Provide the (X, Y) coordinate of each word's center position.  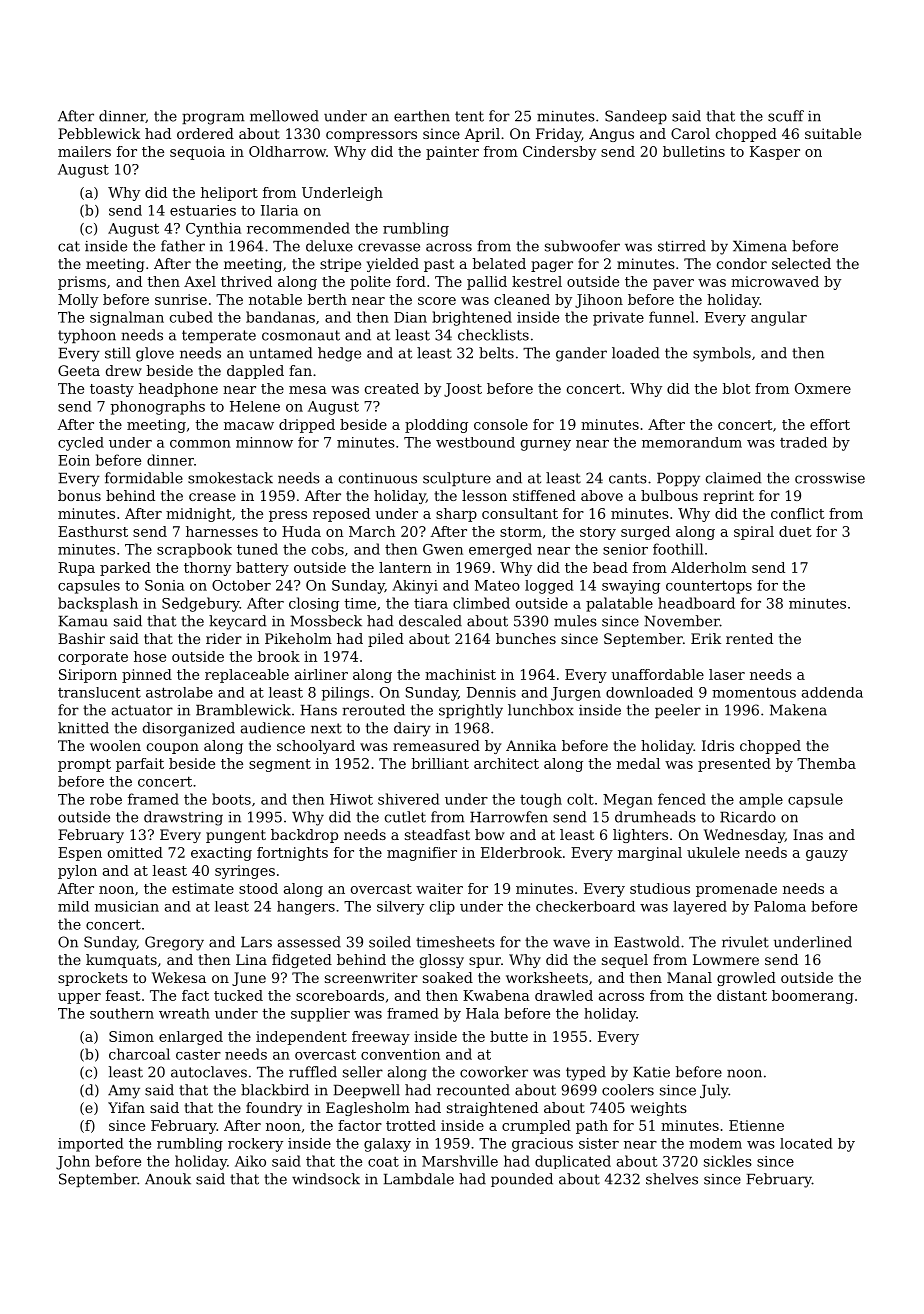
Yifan (126, 1107)
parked (125, 569)
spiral (754, 533)
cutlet (405, 817)
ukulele (713, 852)
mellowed (284, 116)
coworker (494, 1072)
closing (314, 604)
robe (106, 799)
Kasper (775, 153)
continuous (378, 478)
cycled (81, 444)
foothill (678, 549)
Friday (558, 135)
